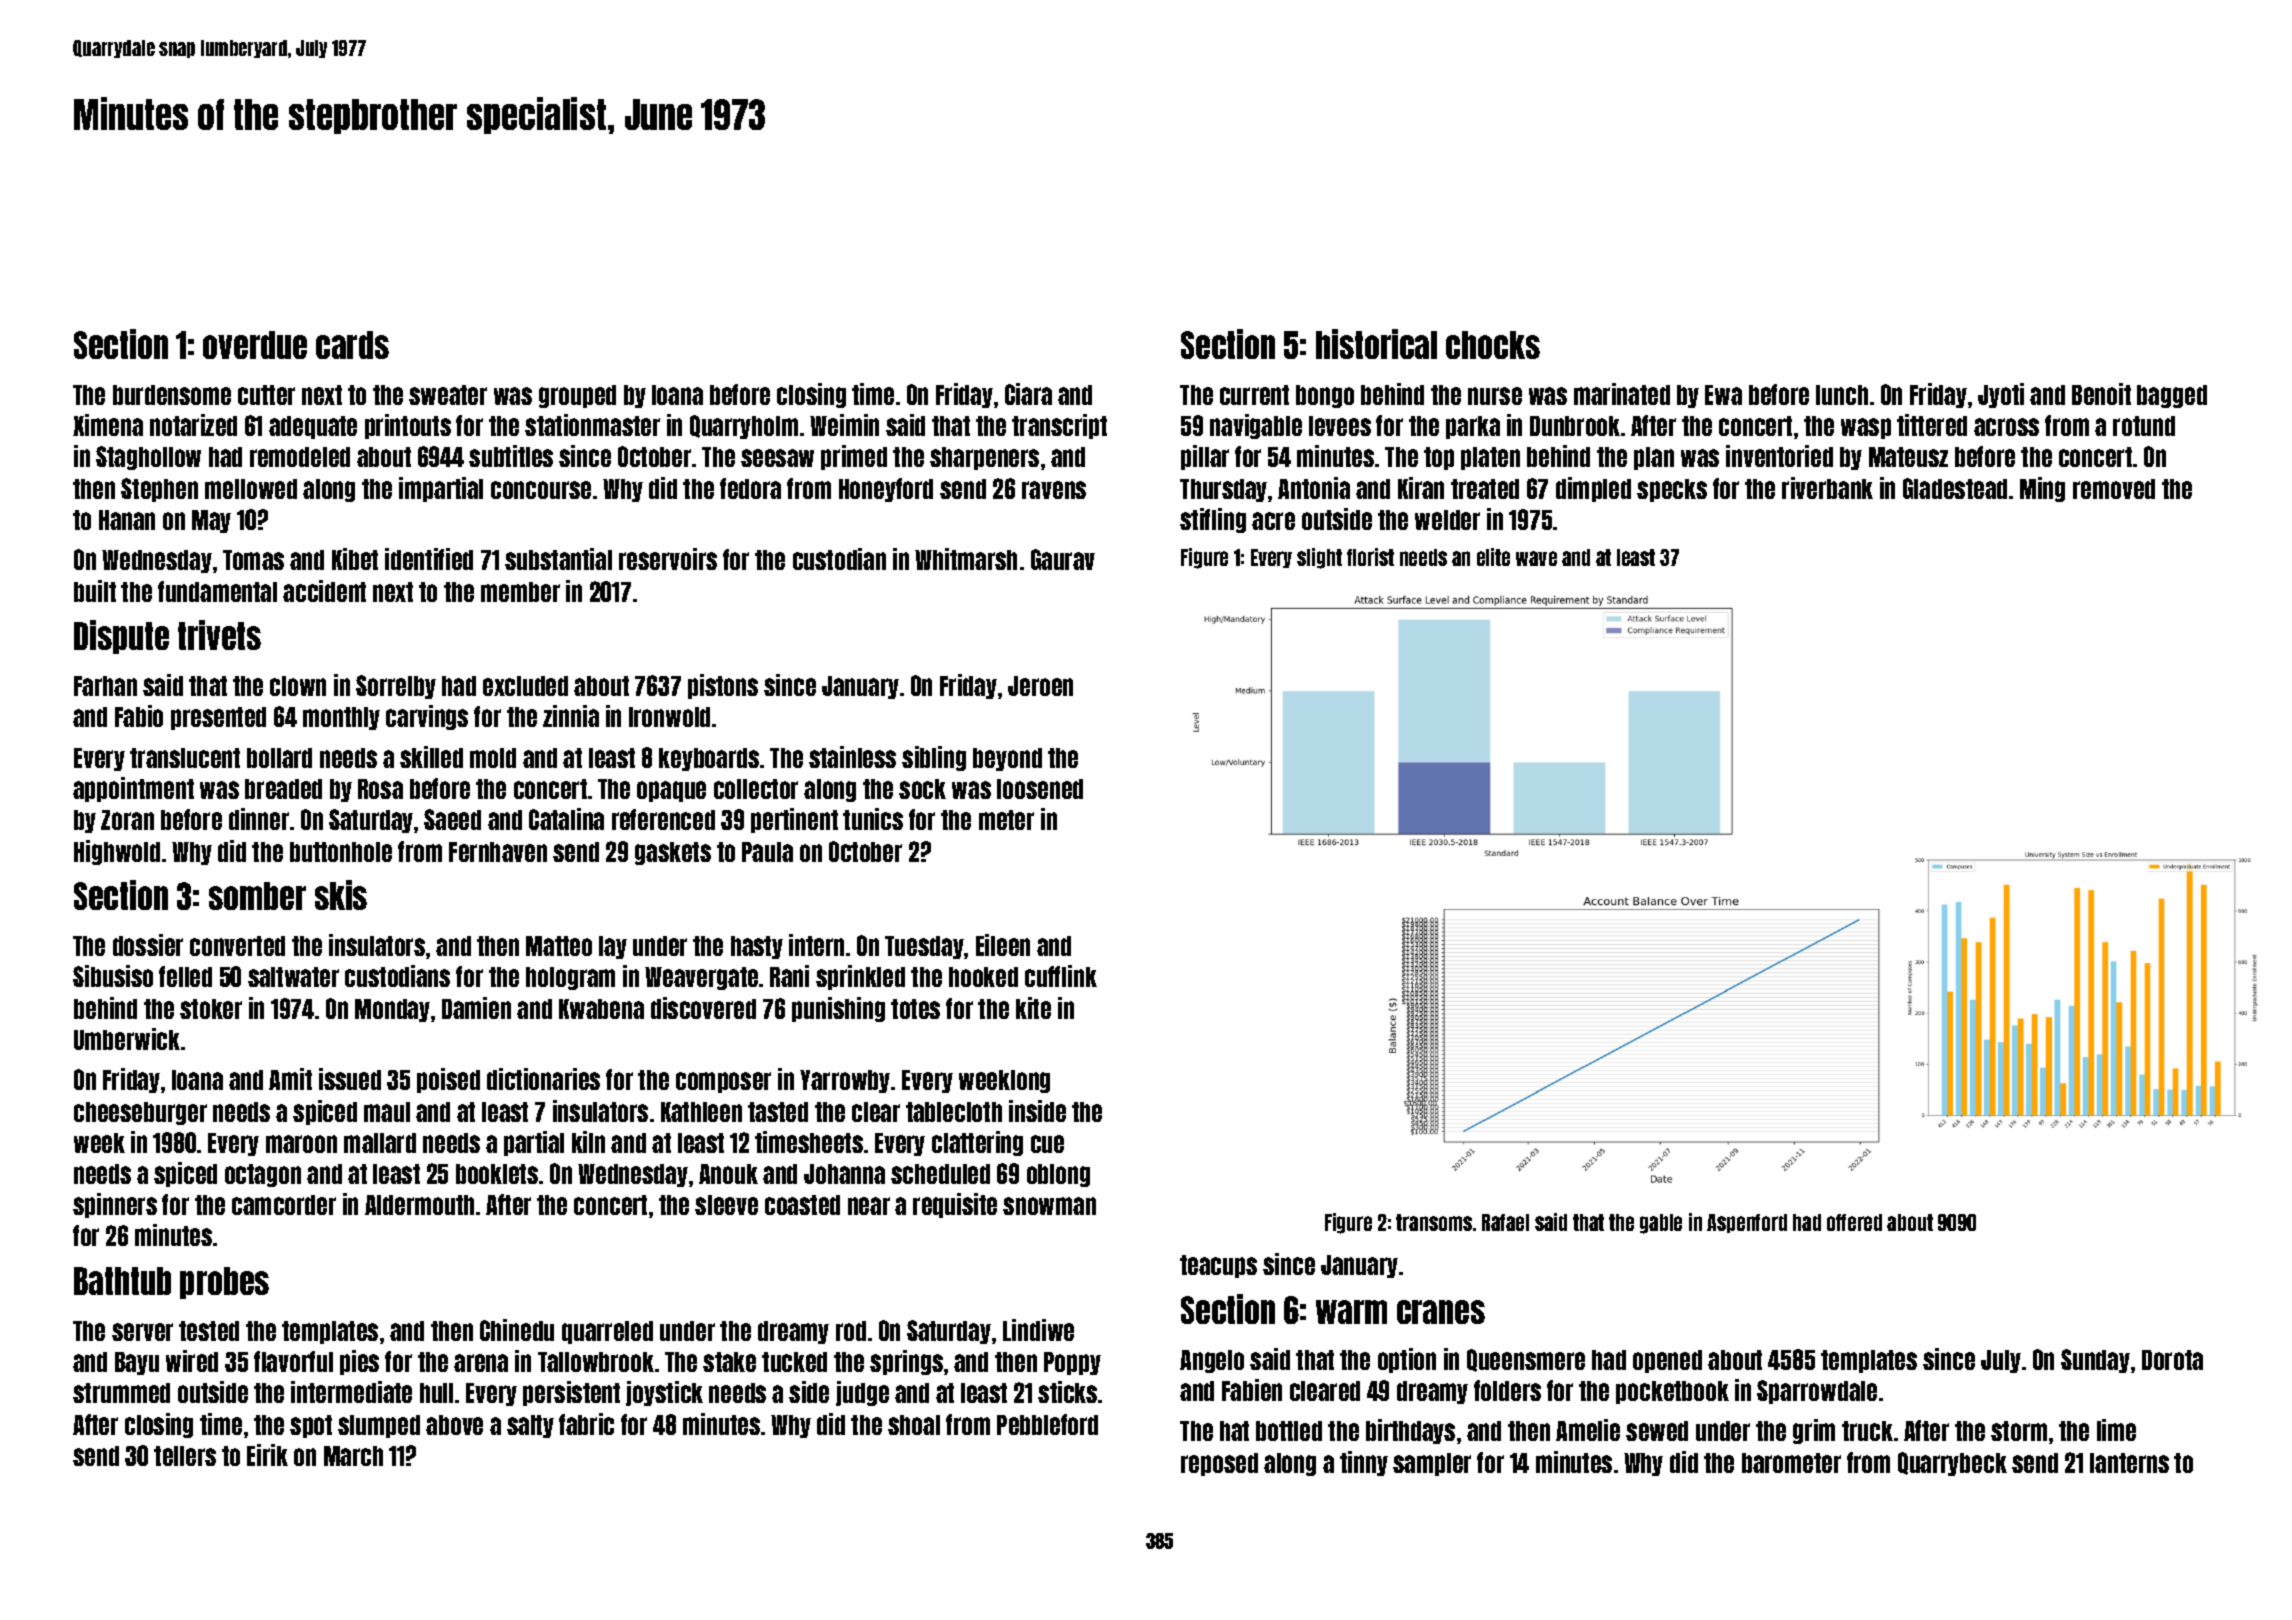 The width and height of the image is (2292, 1620). What do you see at coordinates (1952, 1464) in the image?
I see `Quarrybeck` at bounding box center [1952, 1464].
